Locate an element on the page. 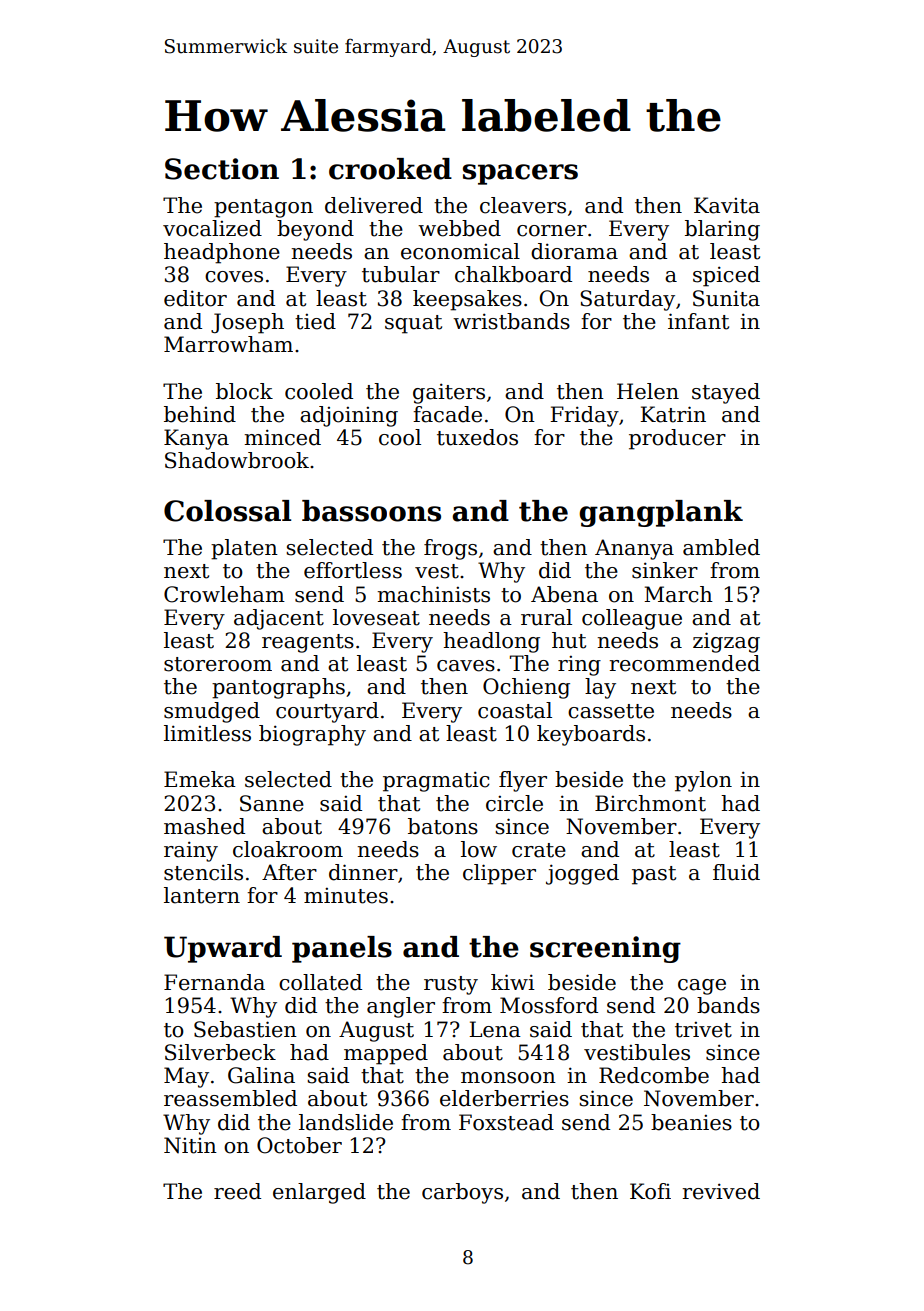 Image resolution: width=924 pixels, height=1311 pixels. loveseat is located at coordinates (376, 617).
